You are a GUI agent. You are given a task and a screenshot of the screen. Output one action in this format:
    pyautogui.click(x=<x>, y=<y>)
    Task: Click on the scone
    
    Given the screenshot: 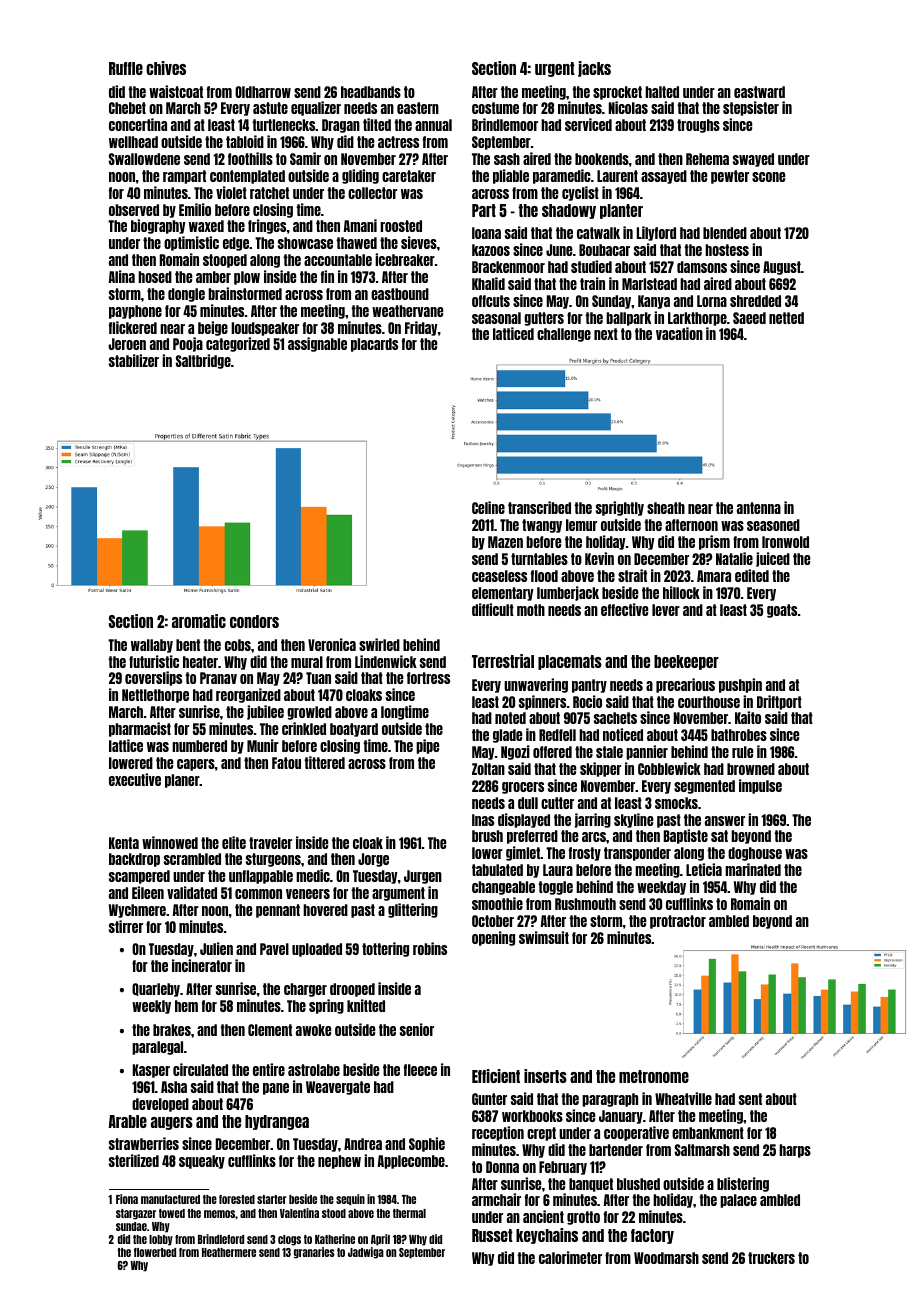 What is the action you would take?
    pyautogui.click(x=768, y=177)
